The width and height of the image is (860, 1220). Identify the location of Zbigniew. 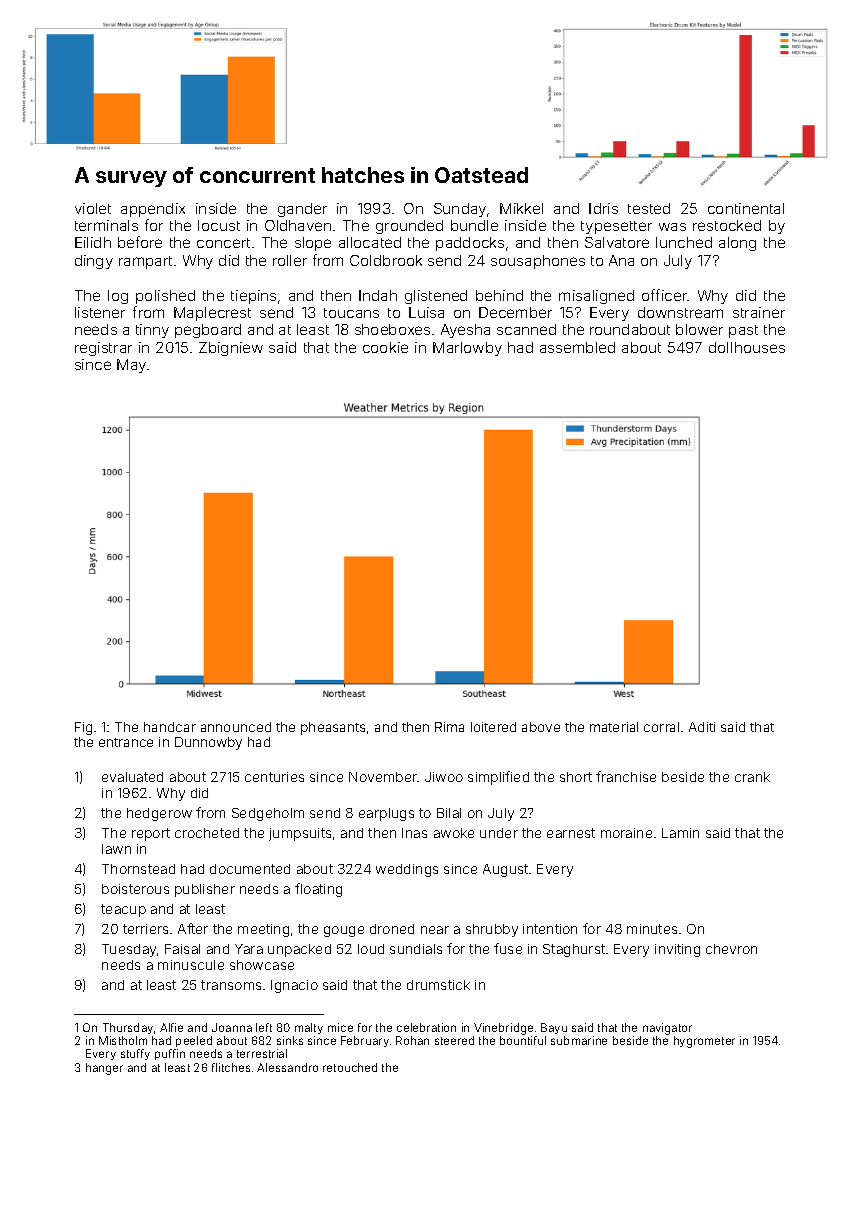
(231, 349).
